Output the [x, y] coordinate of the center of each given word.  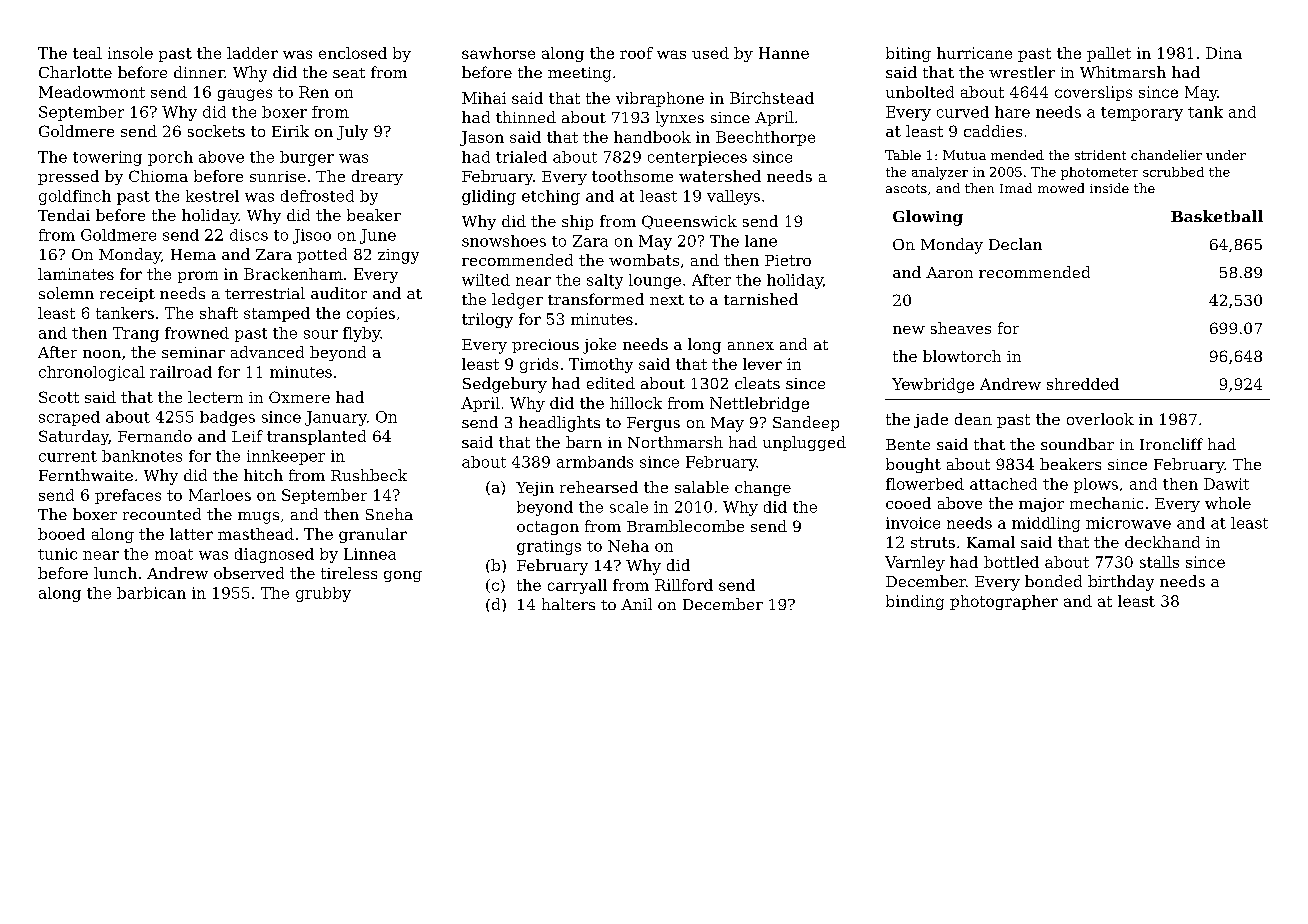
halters [568, 604]
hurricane [974, 53]
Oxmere [299, 397]
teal [87, 53]
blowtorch [962, 356]
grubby [323, 594]
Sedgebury [505, 385]
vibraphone [660, 99]
